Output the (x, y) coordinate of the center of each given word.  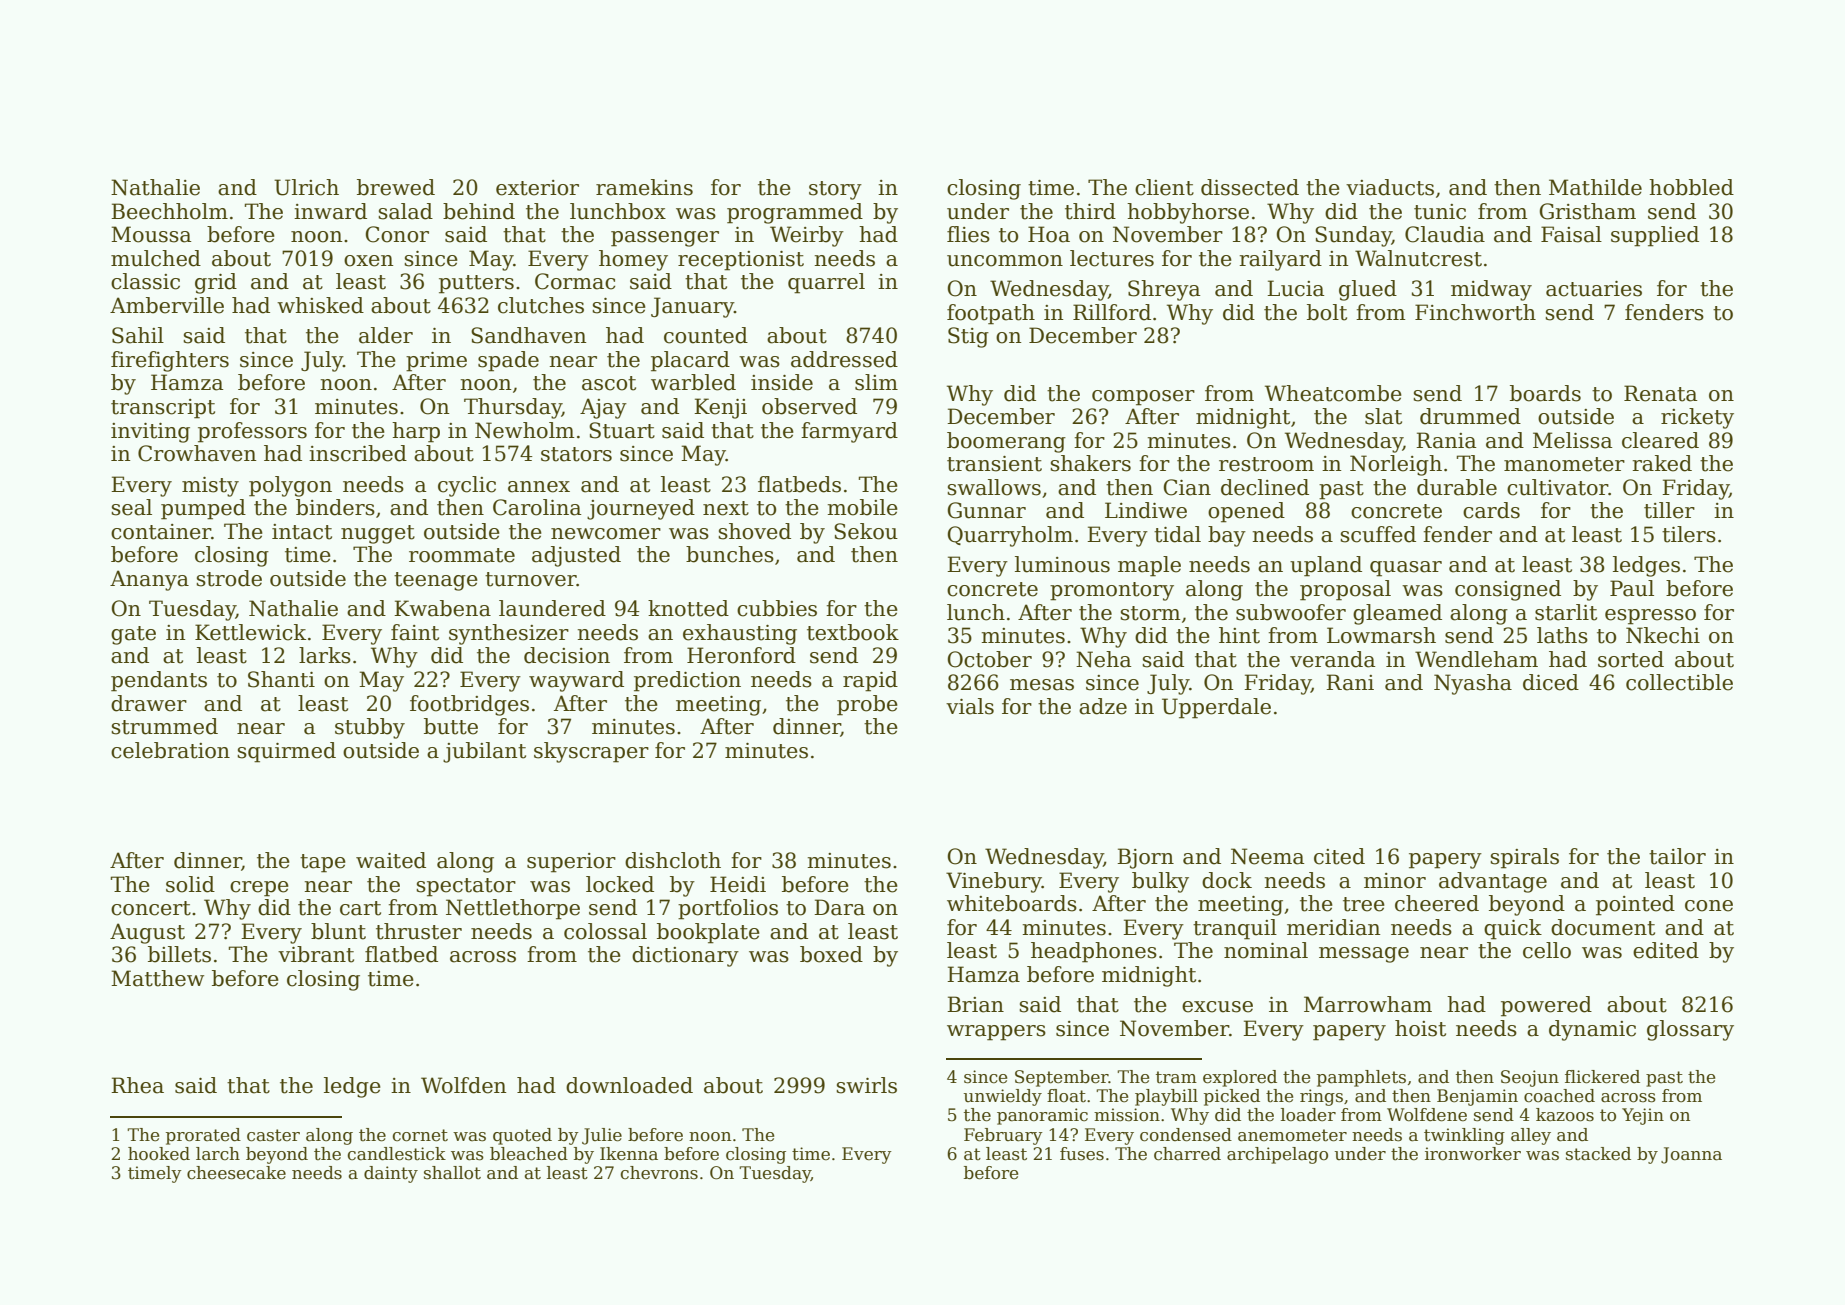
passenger (665, 239)
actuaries (1594, 289)
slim (876, 382)
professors (252, 432)
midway (1491, 290)
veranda (1333, 659)
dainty (391, 1174)
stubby (370, 728)
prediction (687, 681)
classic (145, 281)
